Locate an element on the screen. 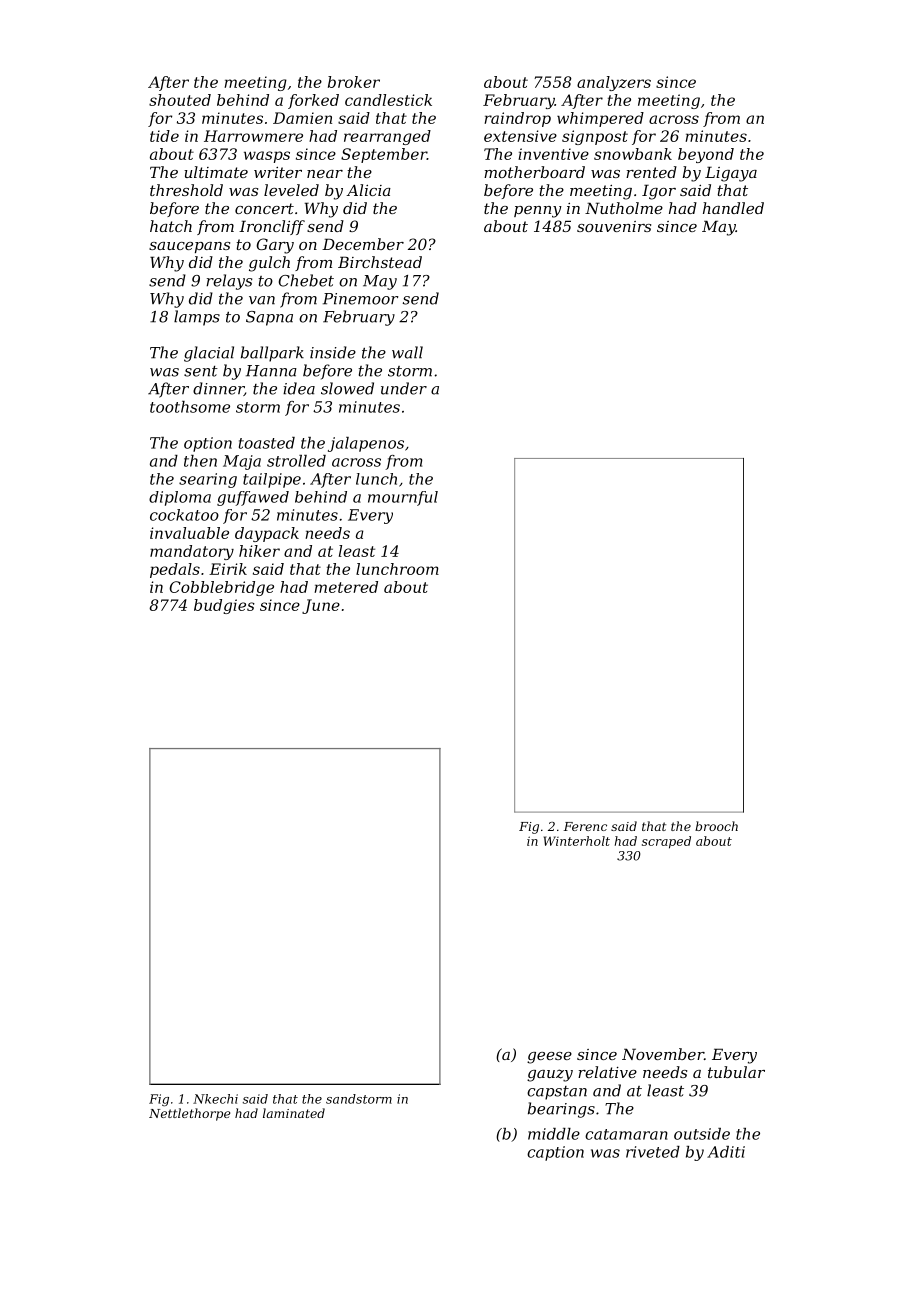 The width and height of the screenshot is (924, 1311). analyzers is located at coordinates (614, 83).
